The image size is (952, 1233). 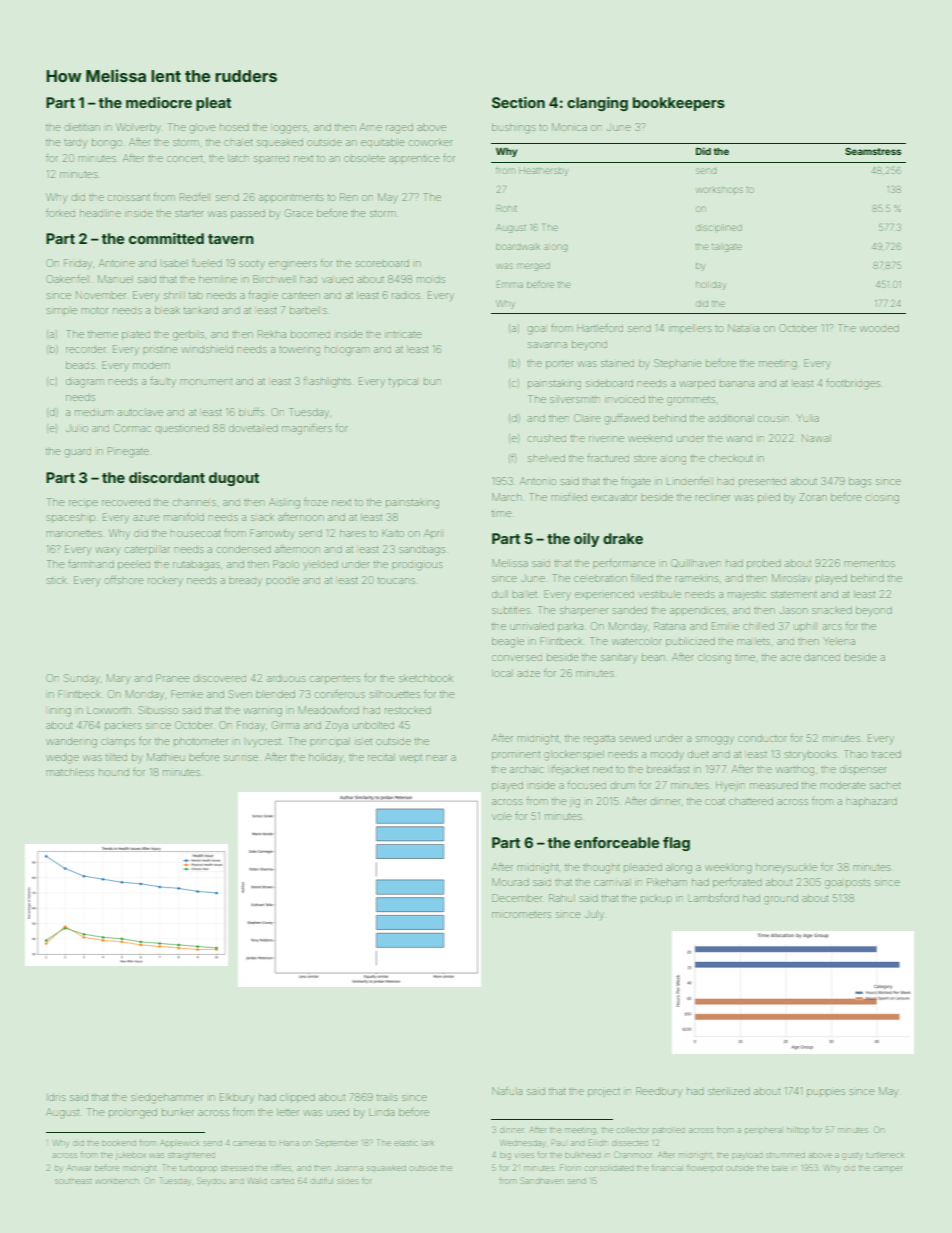 What do you see at coordinates (870, 564) in the screenshot?
I see `mementos` at bounding box center [870, 564].
